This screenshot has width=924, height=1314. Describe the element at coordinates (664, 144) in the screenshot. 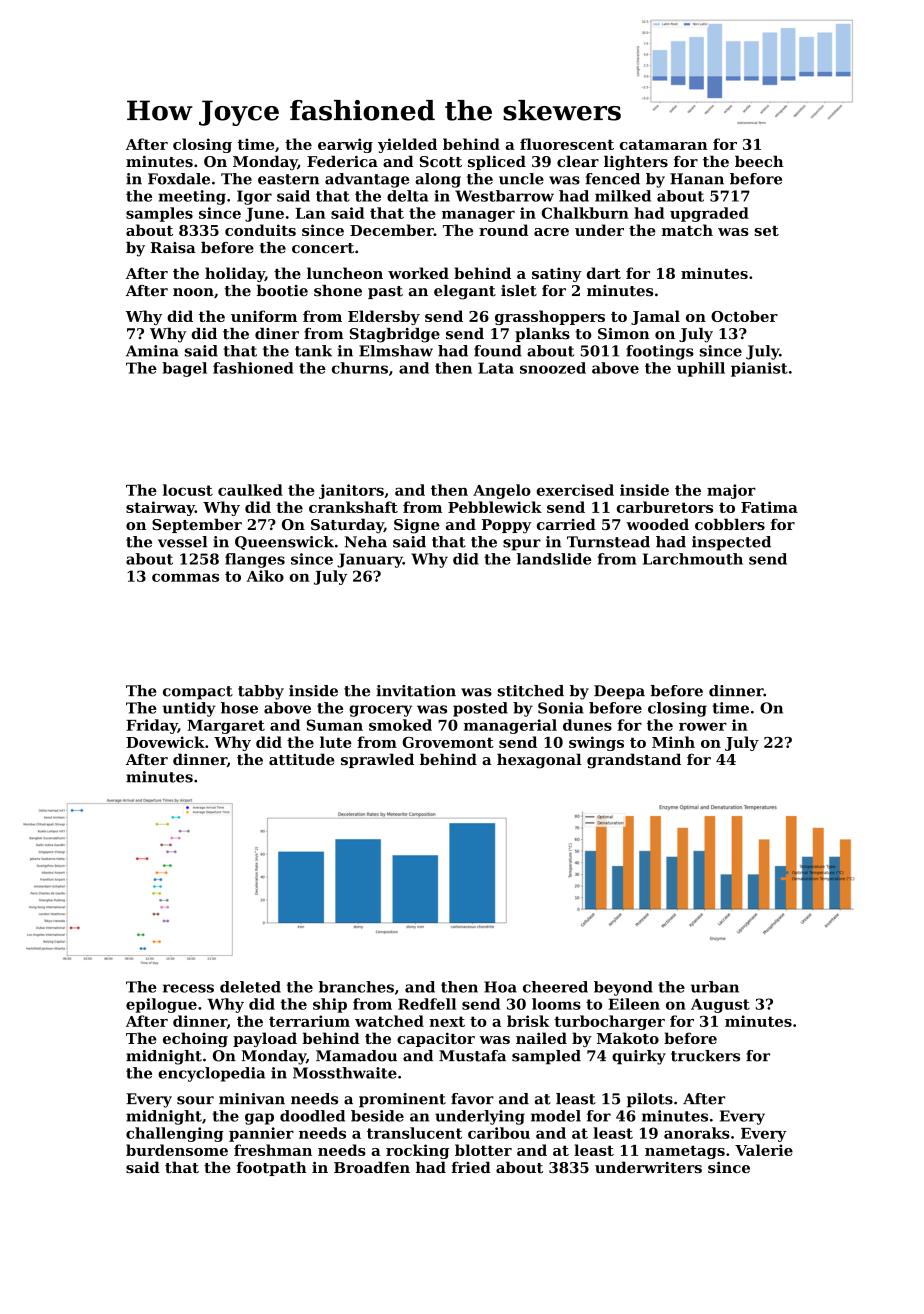

I see `catamaran` at that location.
